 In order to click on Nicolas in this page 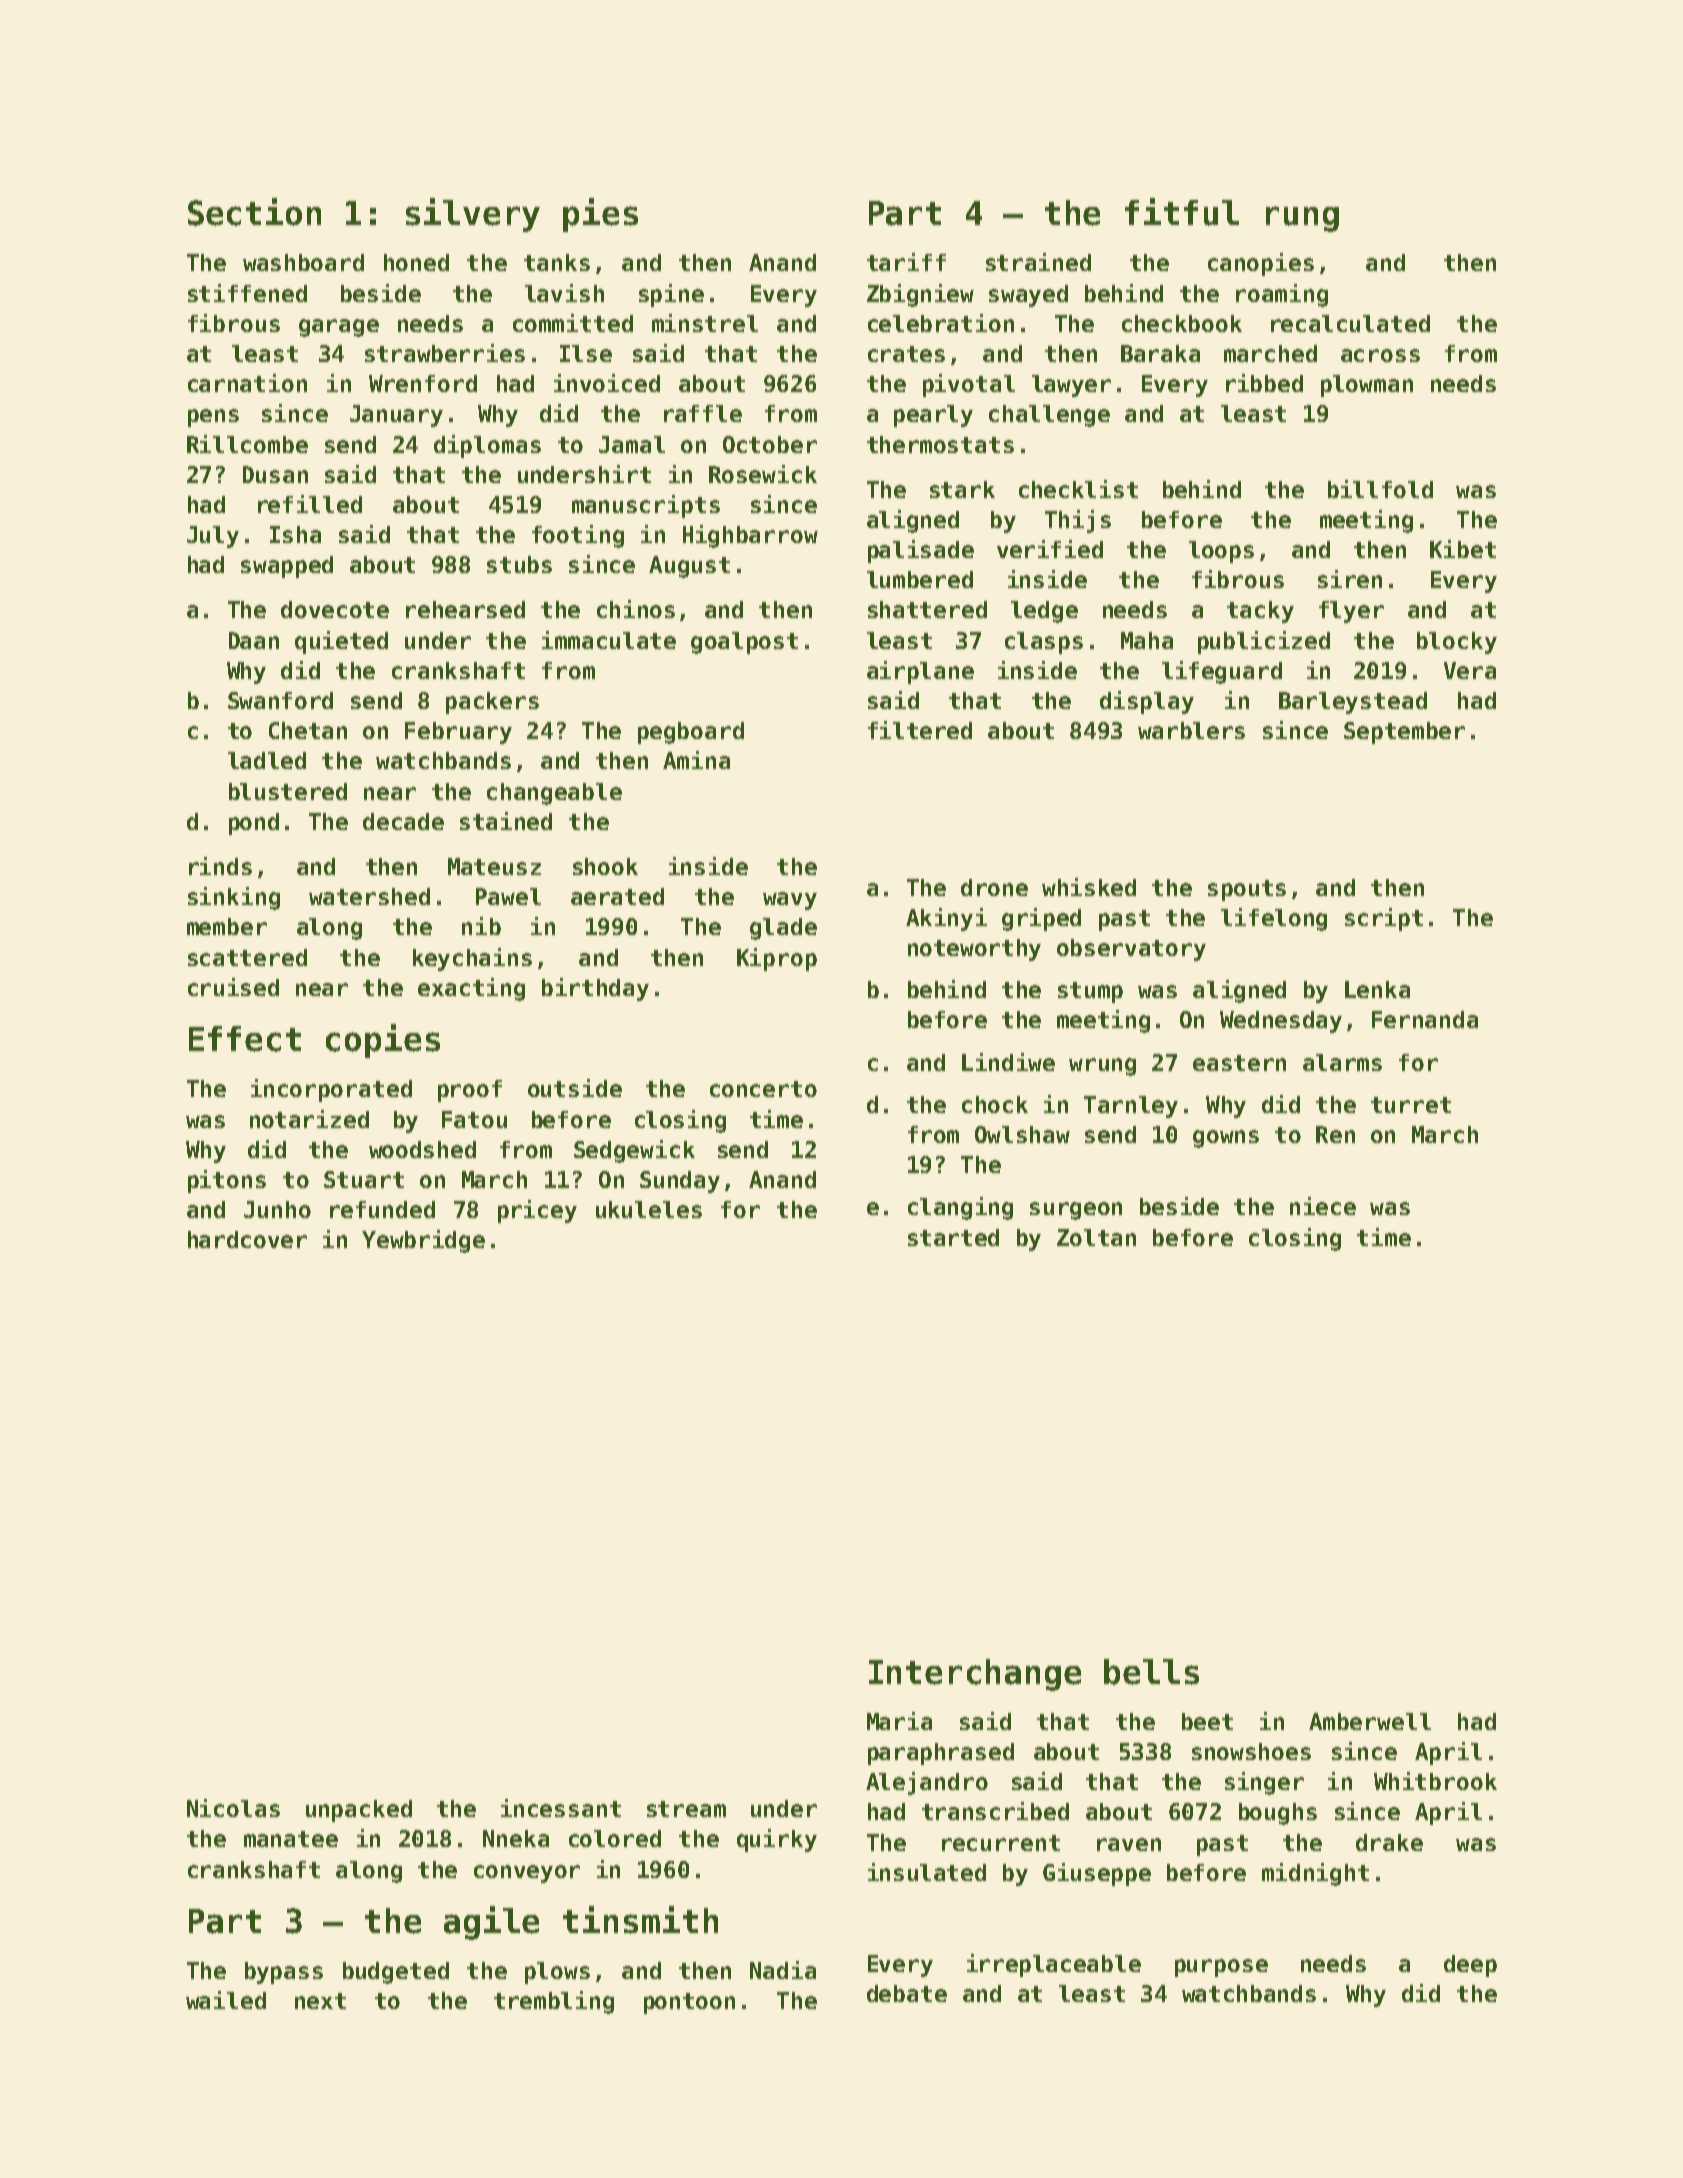, I will do `click(233, 1808)`.
